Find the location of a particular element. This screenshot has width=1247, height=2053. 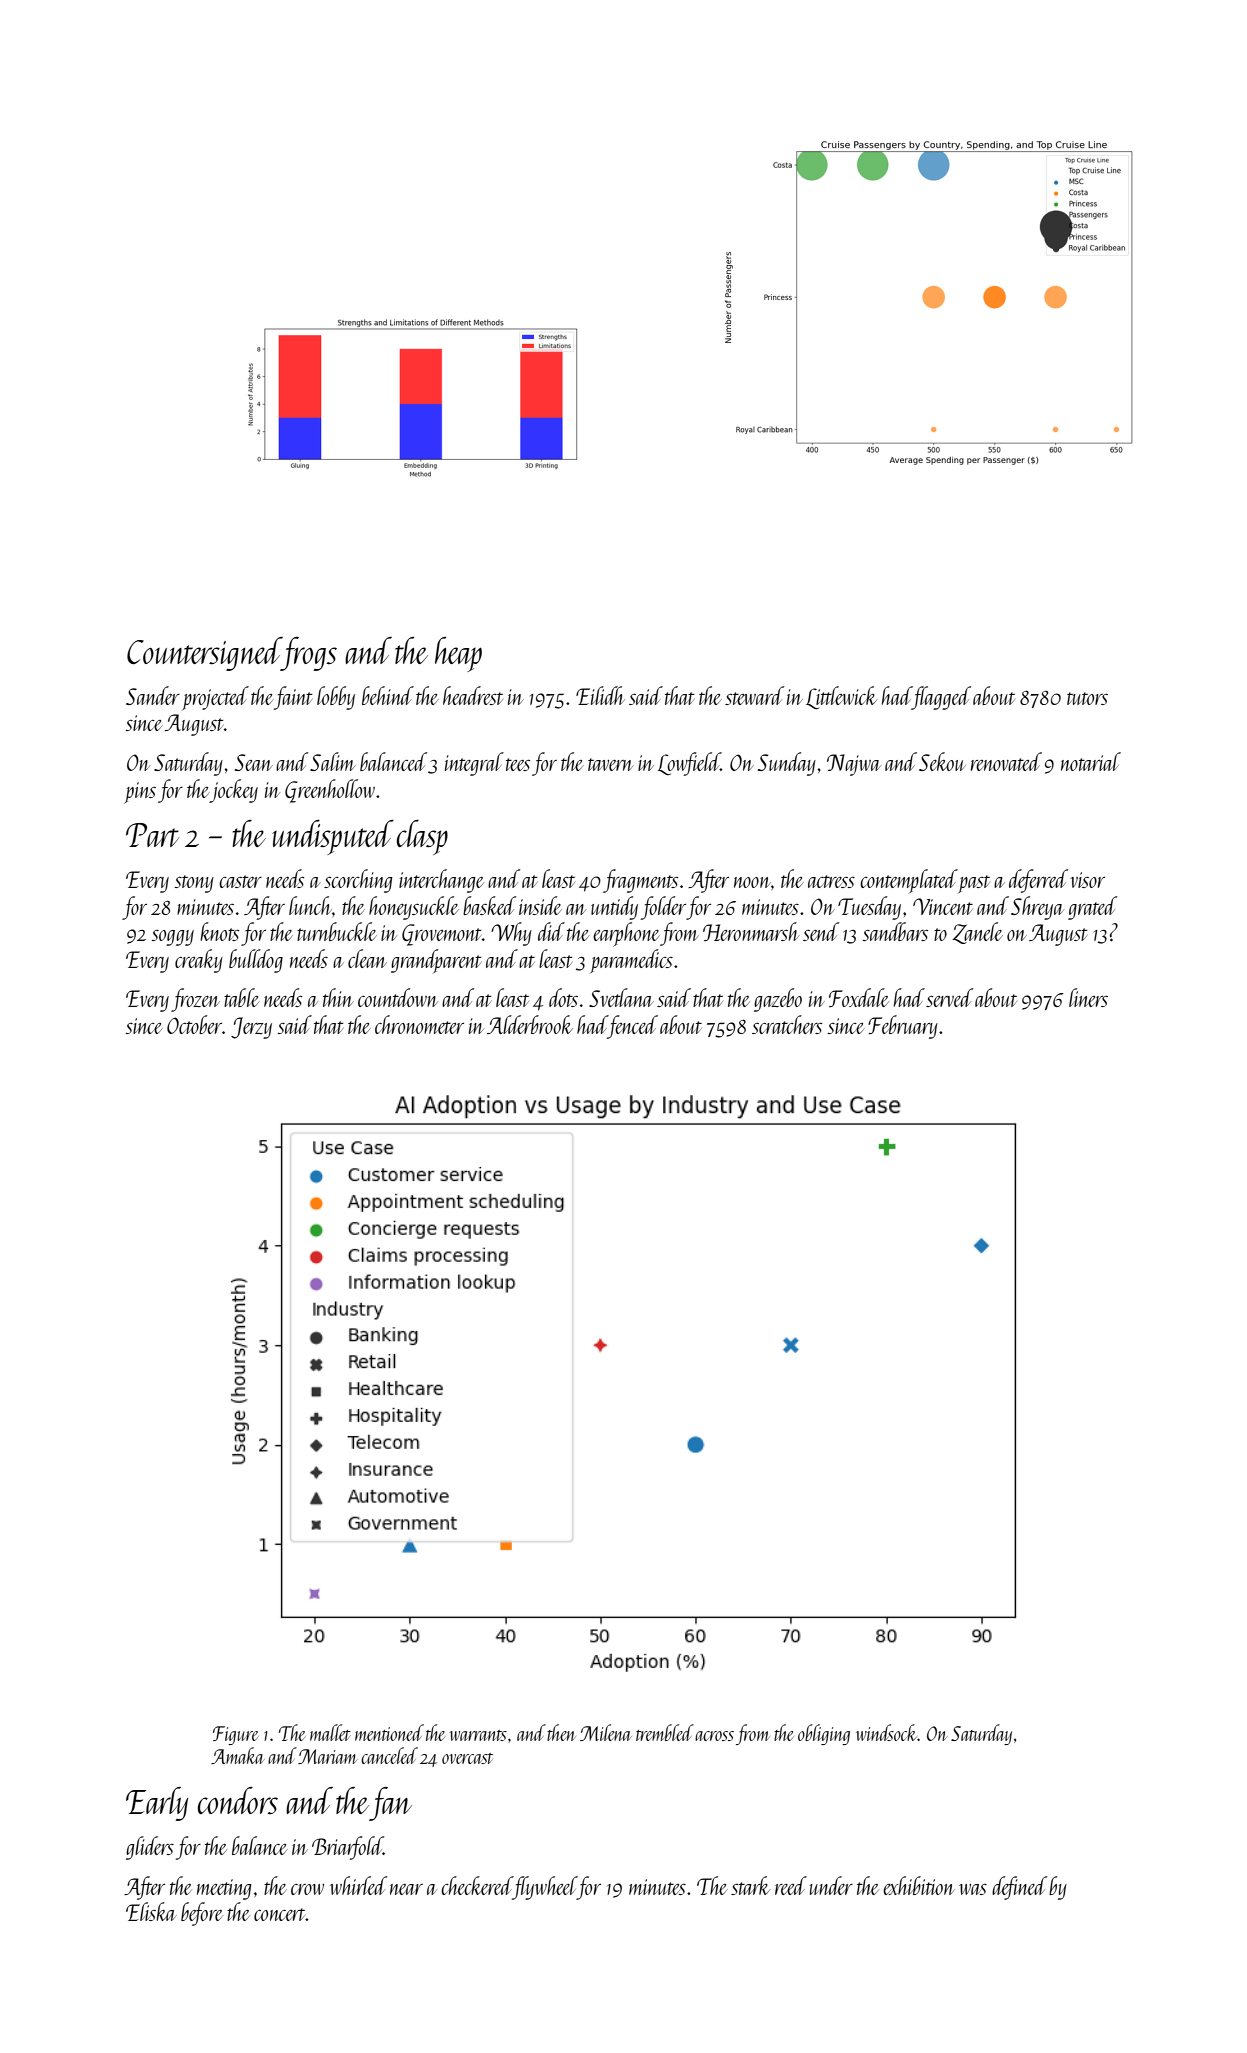

mallet is located at coordinates (330, 1732).
